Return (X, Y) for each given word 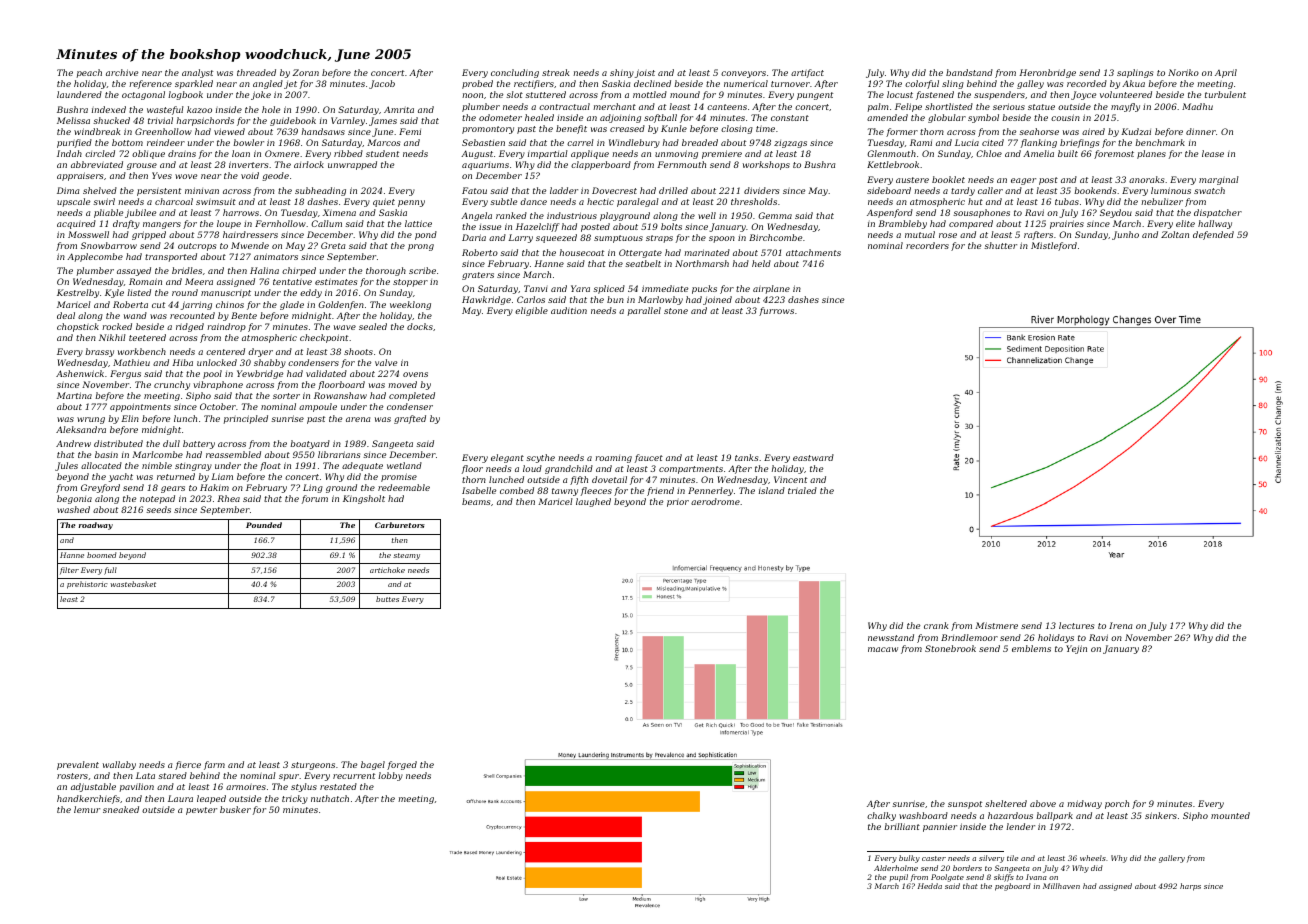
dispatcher (1218, 213)
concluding (515, 73)
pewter (201, 811)
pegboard (1013, 887)
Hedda (930, 886)
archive (122, 72)
